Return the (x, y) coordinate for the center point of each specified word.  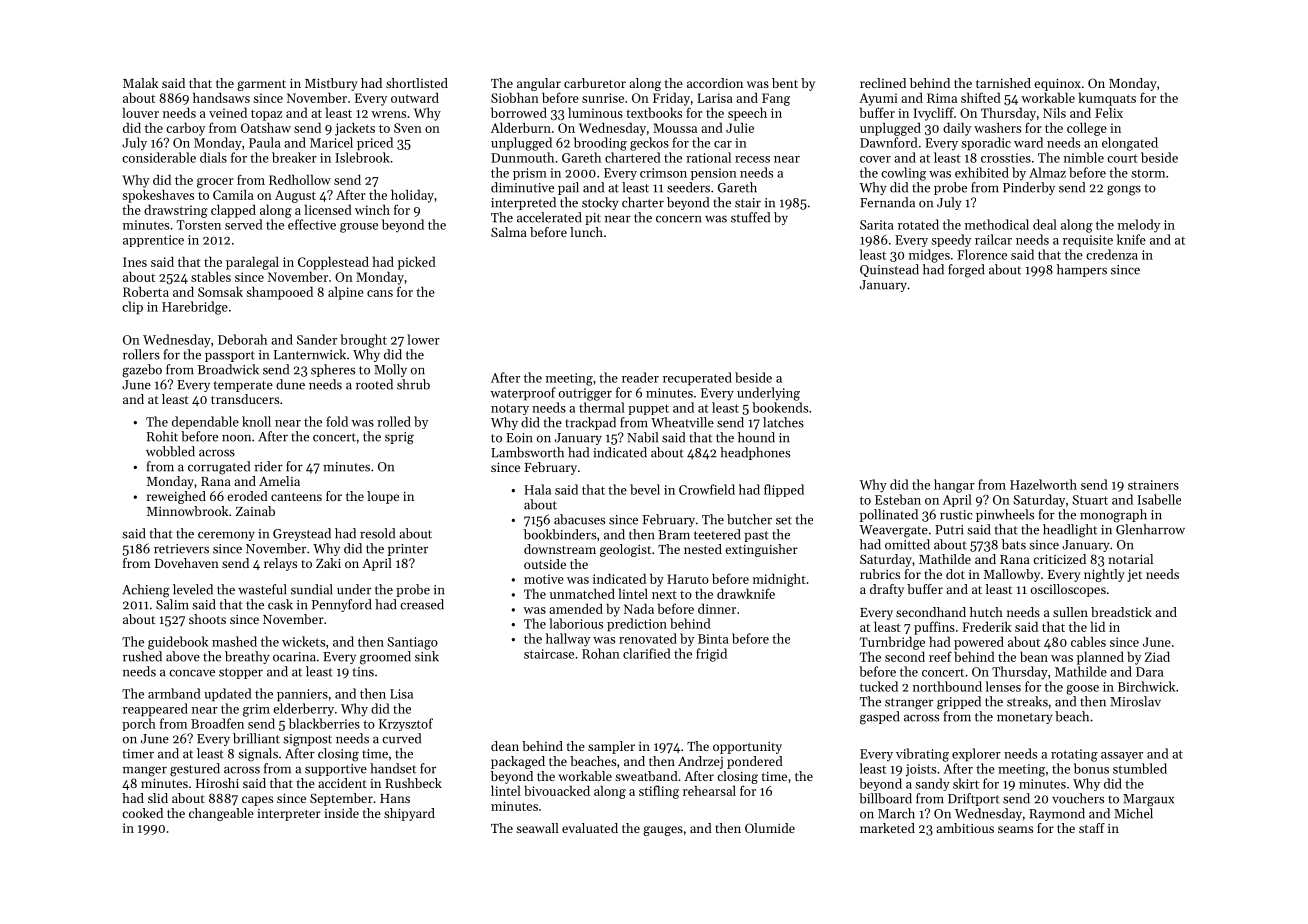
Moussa (675, 128)
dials (213, 157)
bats (1014, 544)
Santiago (413, 643)
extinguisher (761, 550)
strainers (1153, 485)
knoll (256, 421)
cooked (142, 813)
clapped (233, 211)
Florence (982, 254)
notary (510, 409)
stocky (600, 203)
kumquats (1107, 99)
